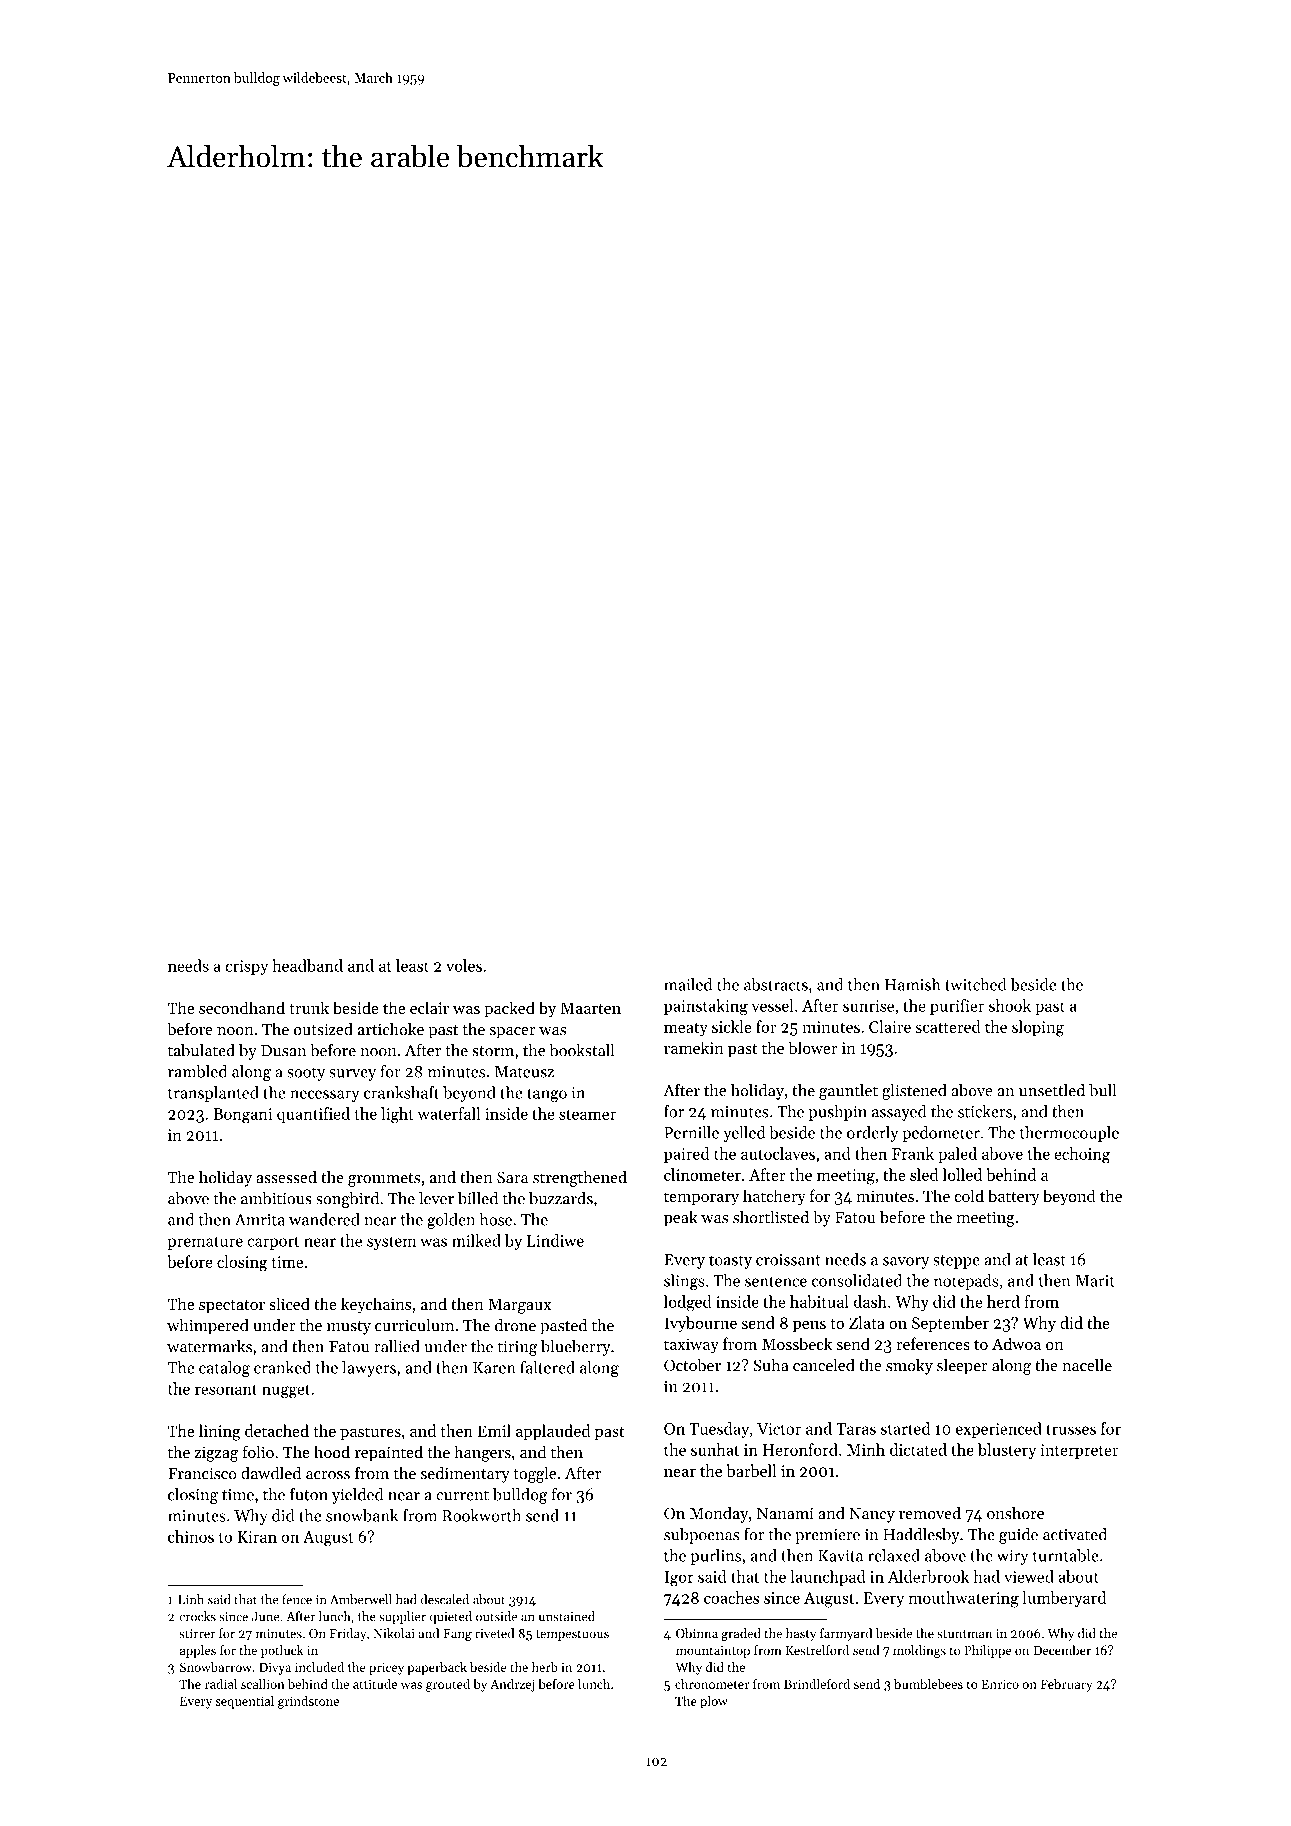  What do you see at coordinates (714, 1702) in the screenshot?
I see `plow` at bounding box center [714, 1702].
